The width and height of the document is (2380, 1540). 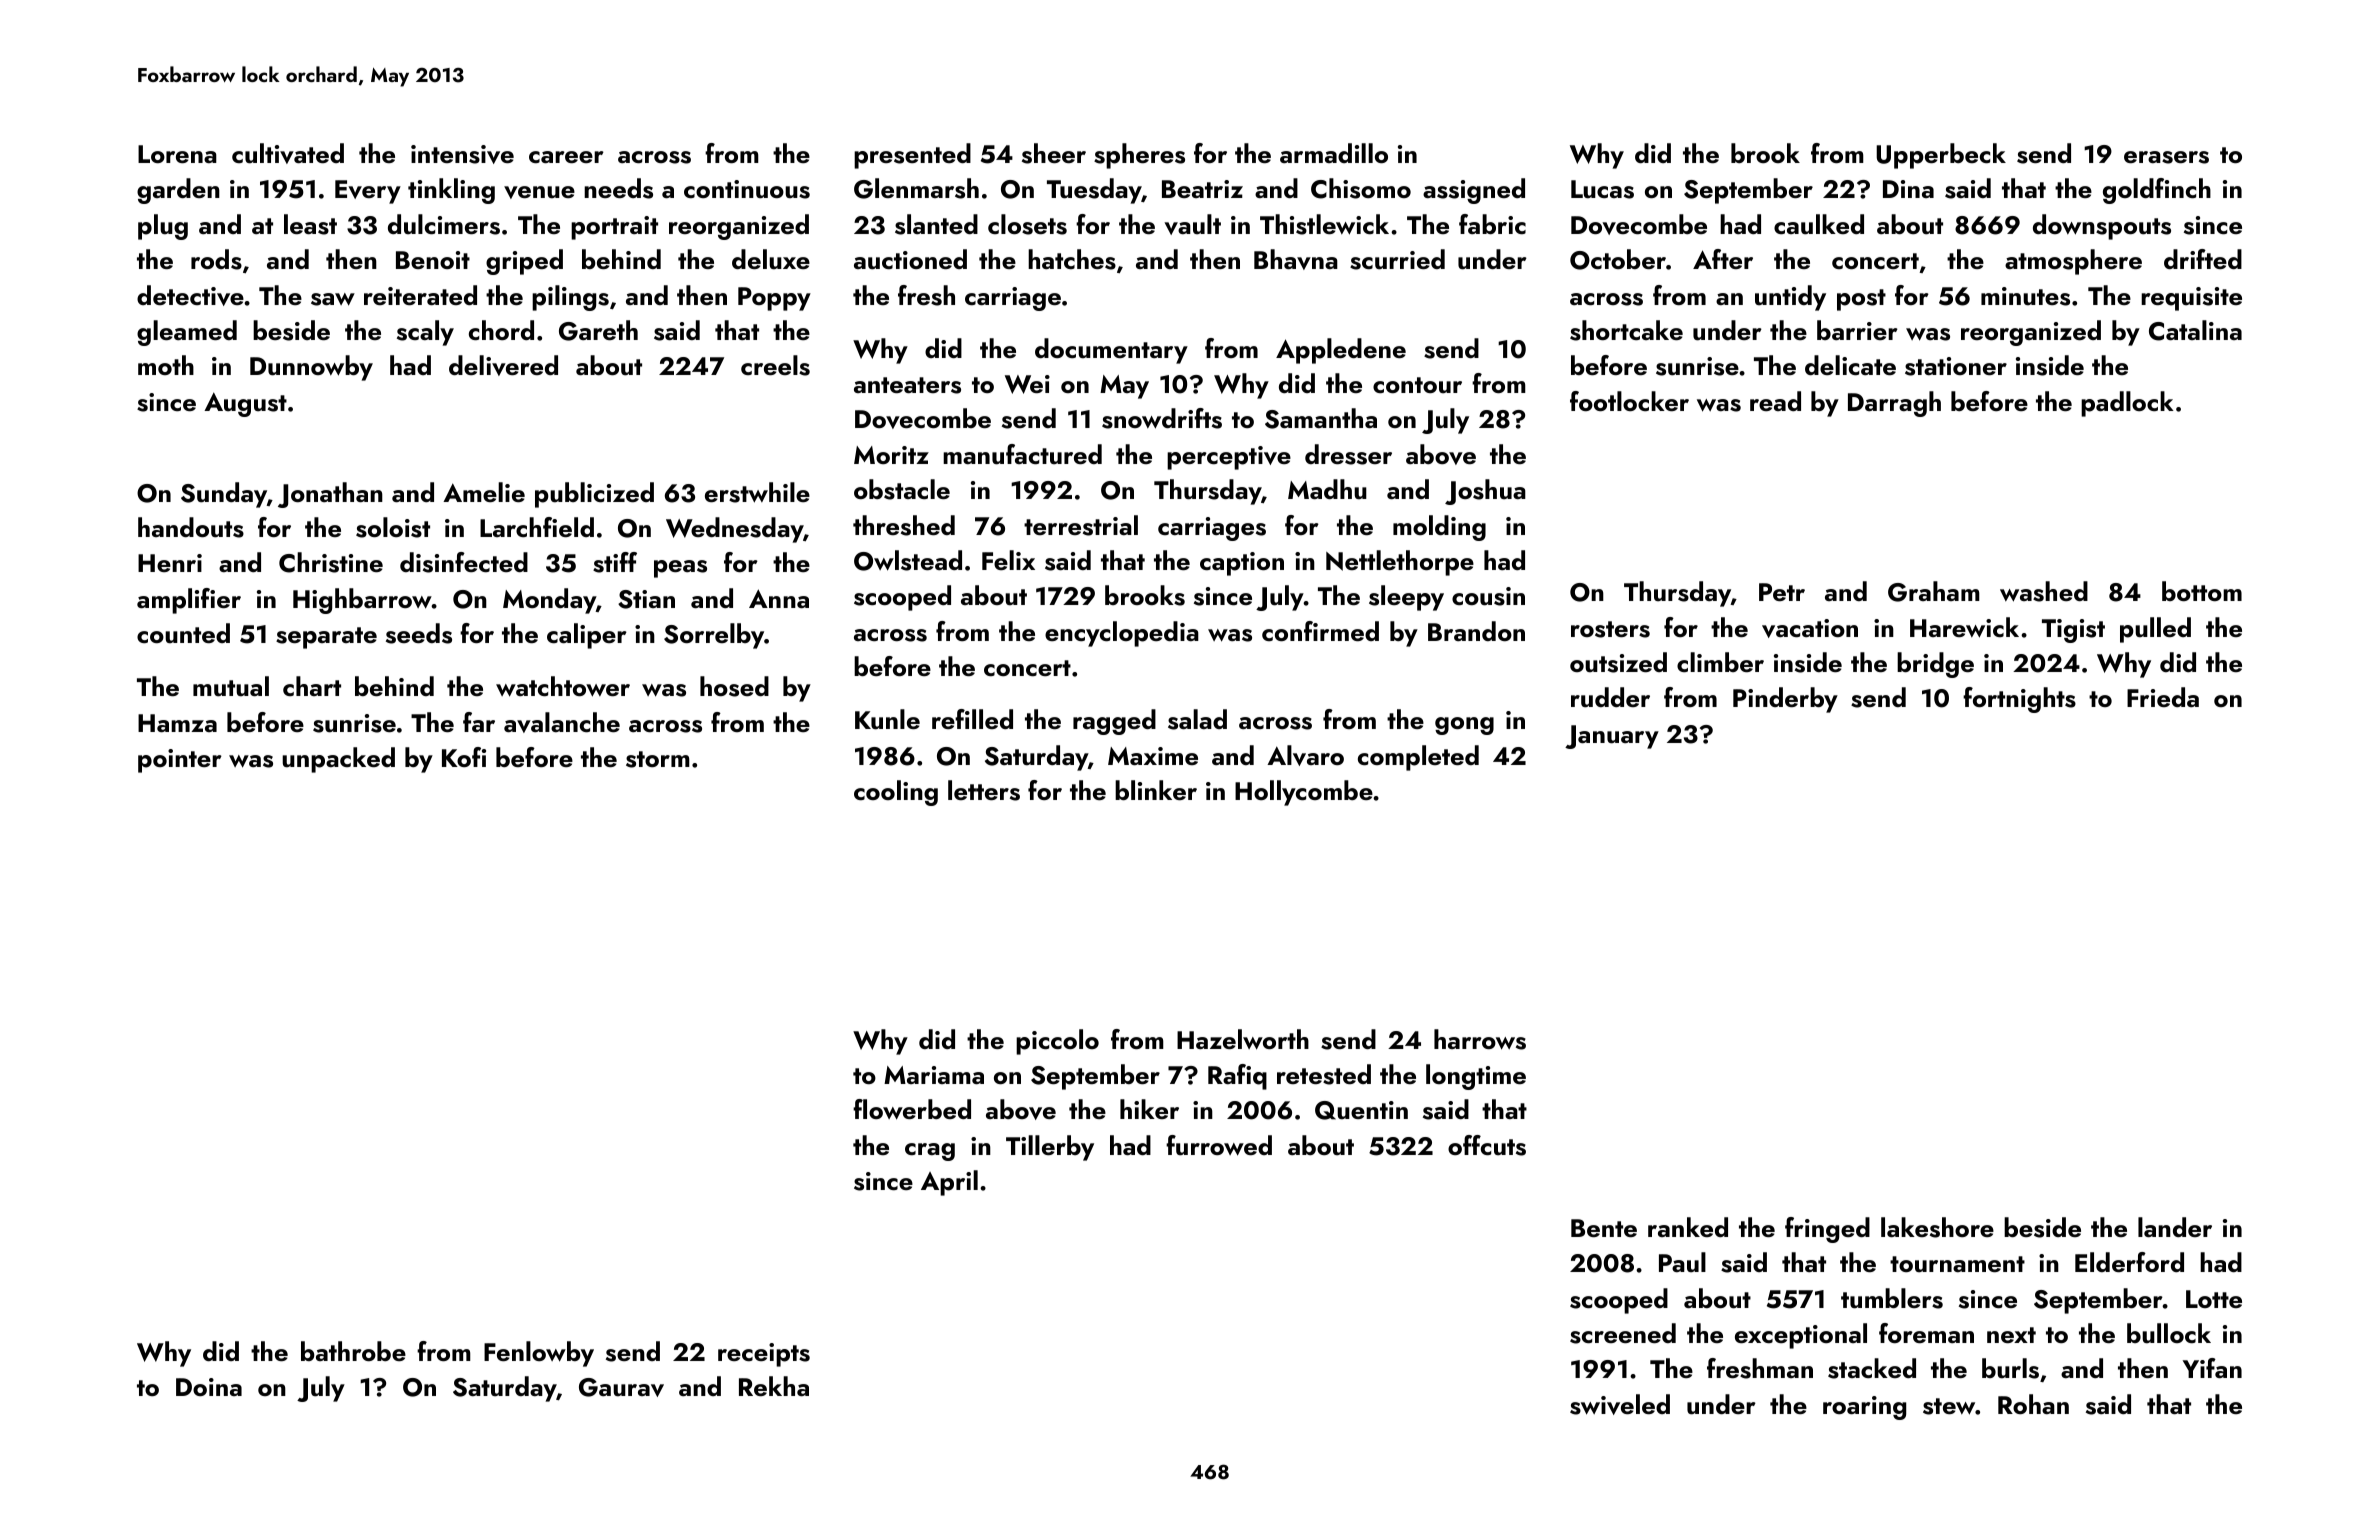 I want to click on receipts, so click(x=764, y=1355).
